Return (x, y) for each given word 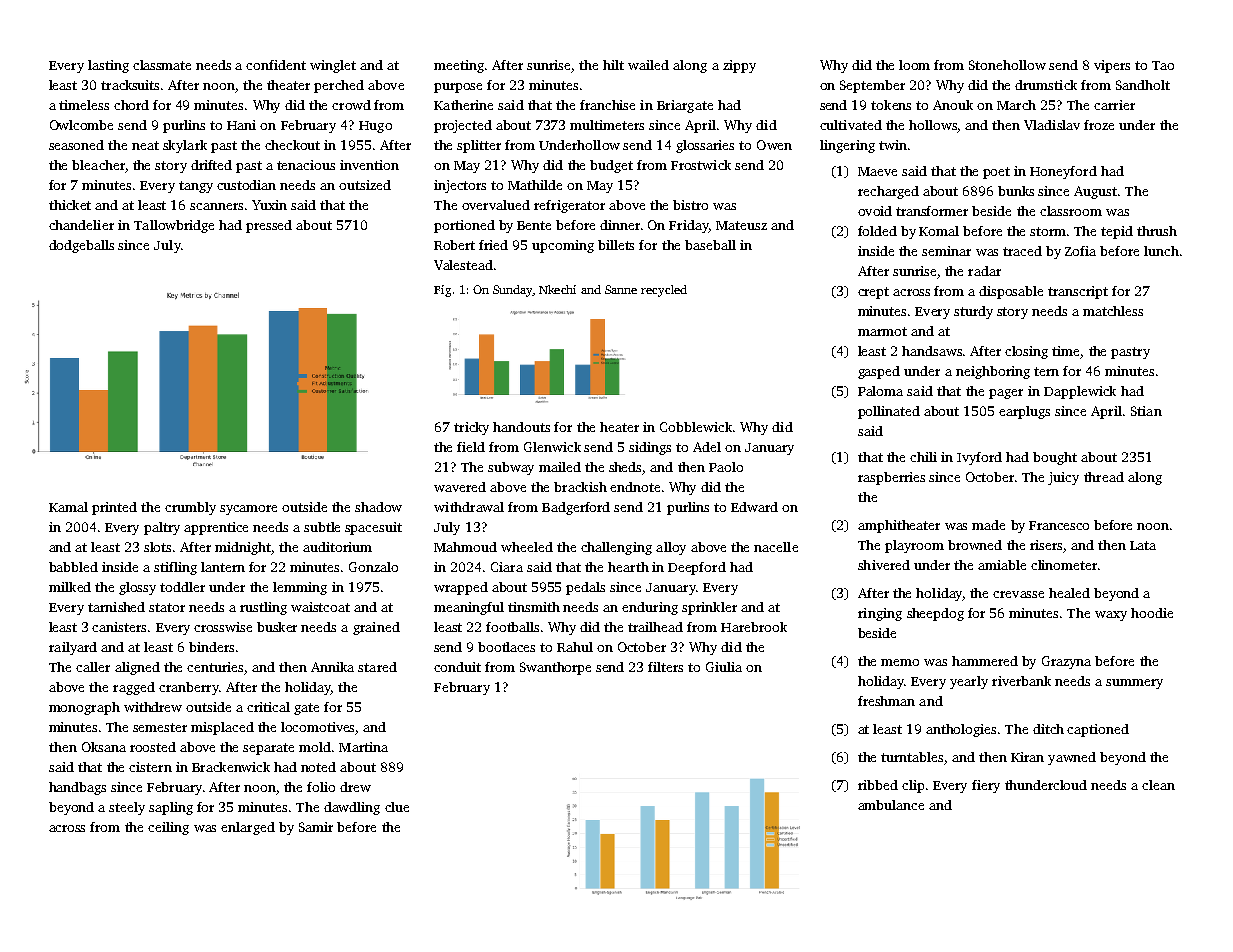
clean (1158, 785)
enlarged (248, 828)
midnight (243, 548)
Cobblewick (696, 427)
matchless (1113, 311)
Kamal (68, 507)
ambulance (891, 805)
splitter (479, 146)
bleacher (98, 165)
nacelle (776, 547)
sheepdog (935, 614)
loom (914, 65)
